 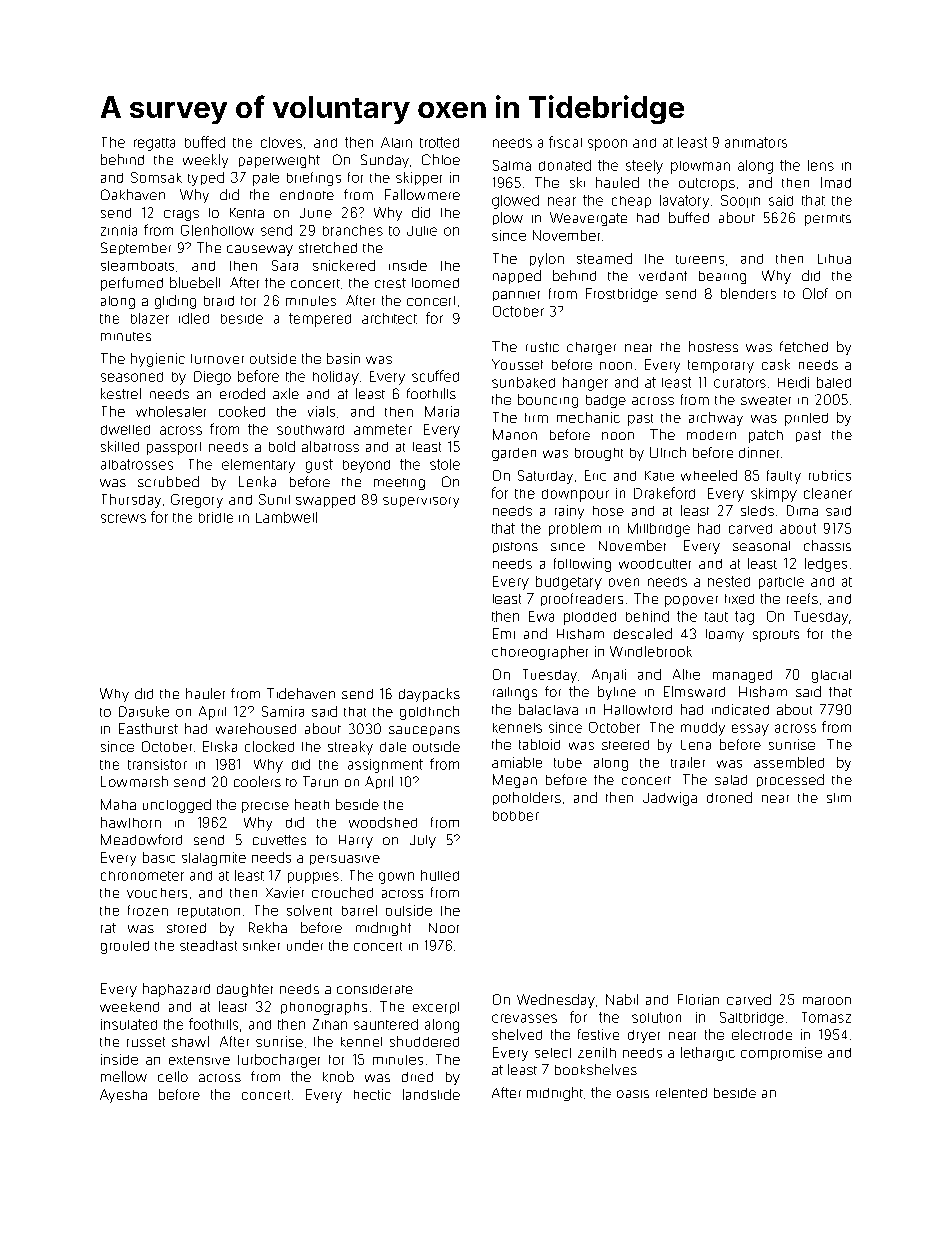 What do you see at coordinates (756, 142) in the page?
I see `animators` at bounding box center [756, 142].
